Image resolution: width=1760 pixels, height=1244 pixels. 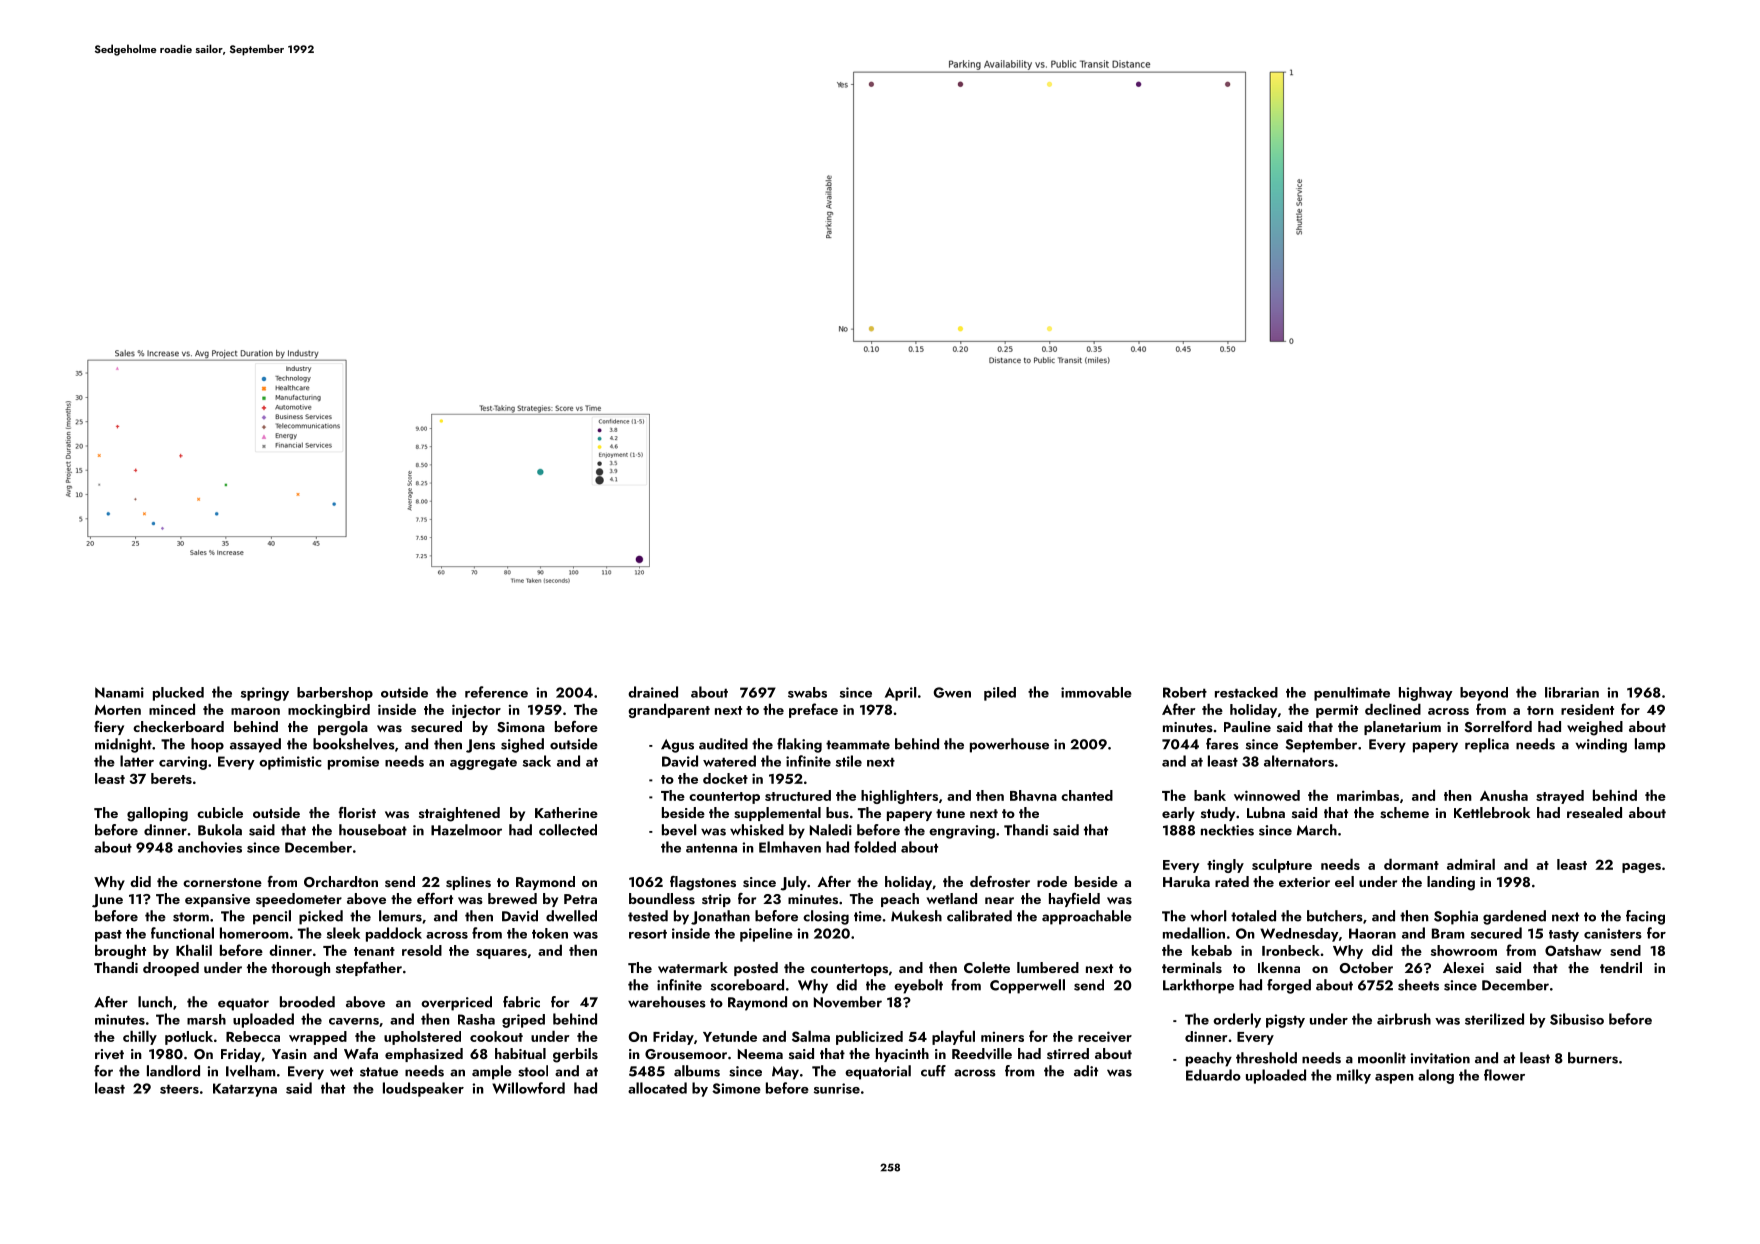 I want to click on flower, so click(x=1504, y=1075).
